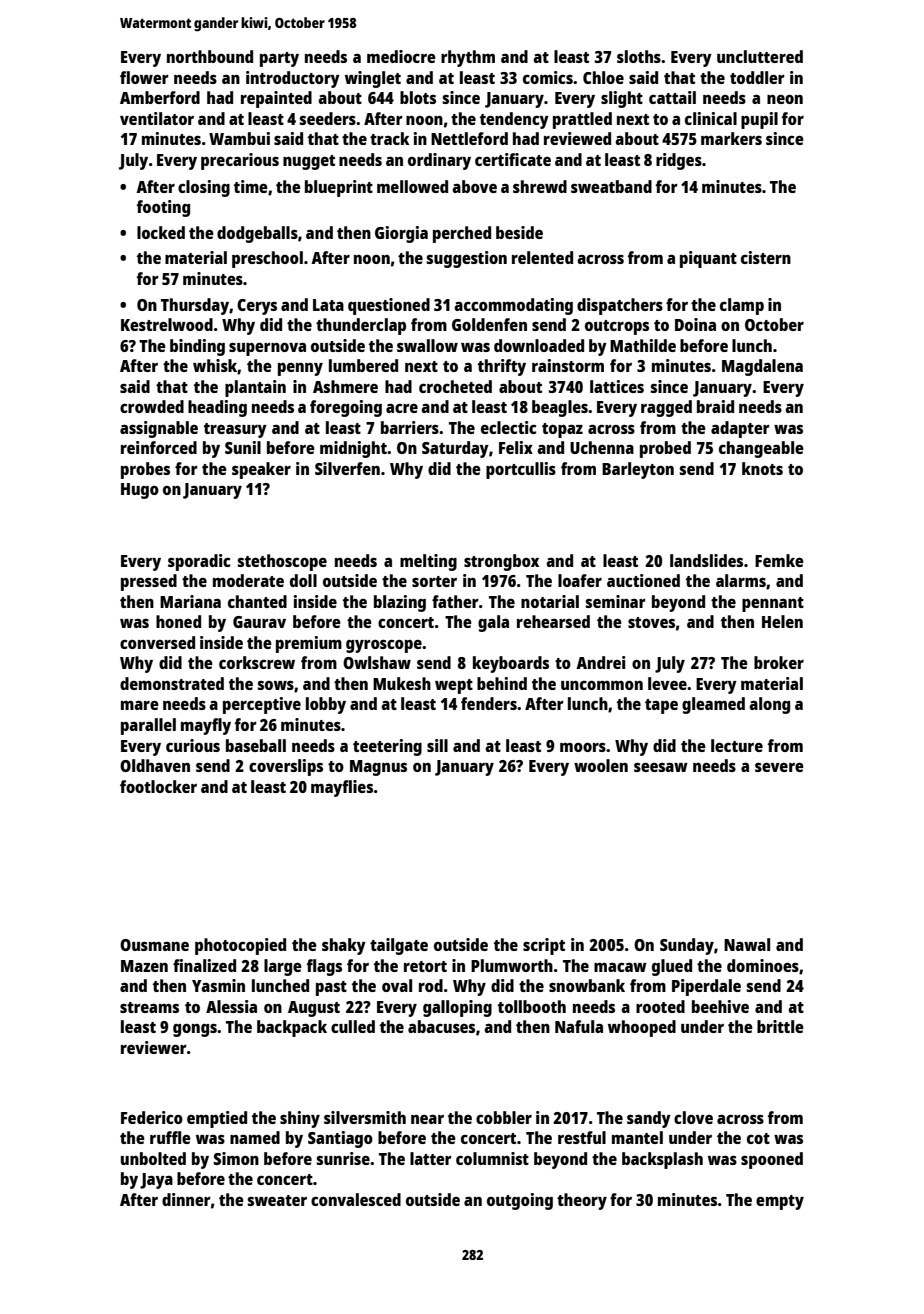  I want to click on moors, so click(583, 747).
